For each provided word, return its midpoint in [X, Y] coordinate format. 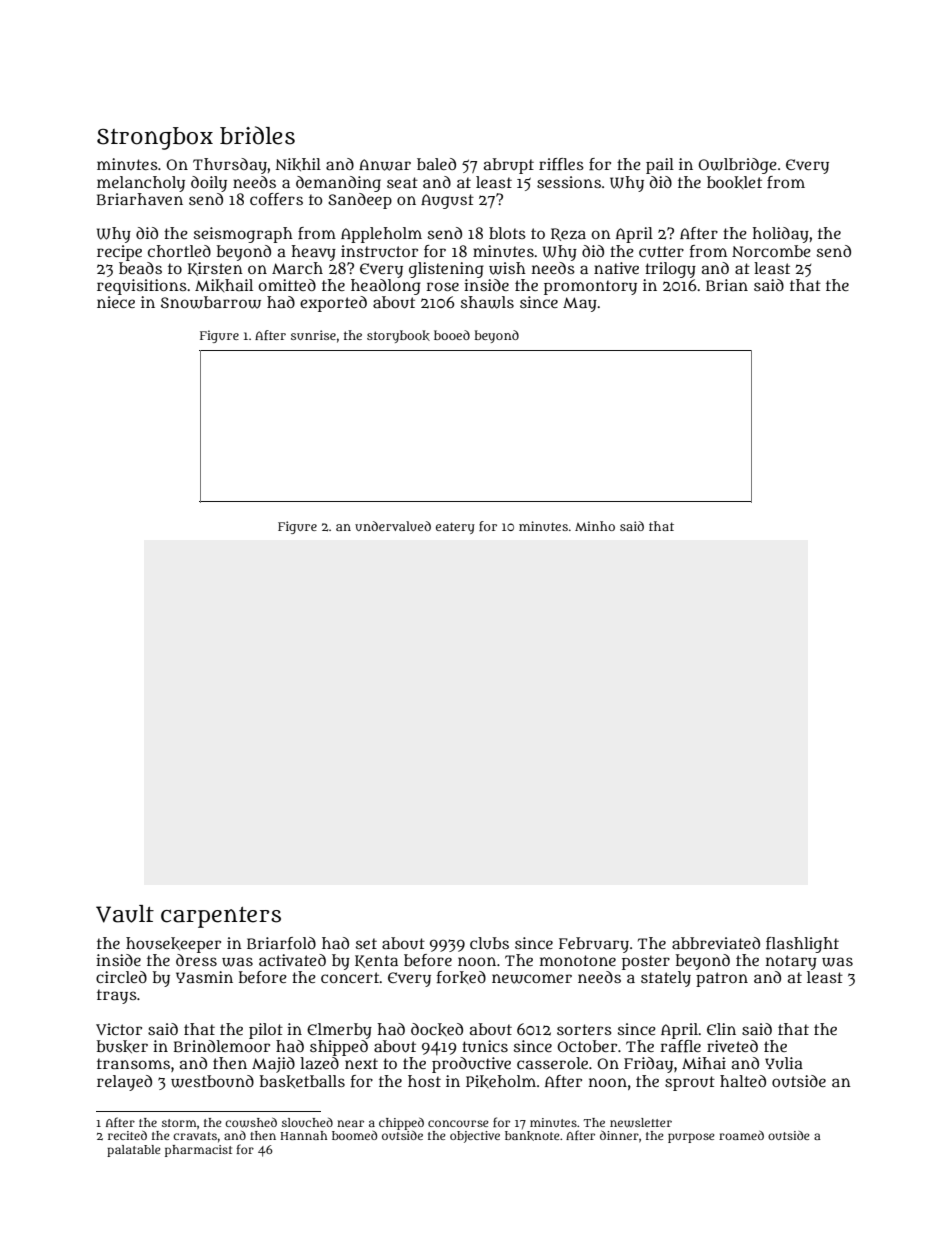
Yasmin [204, 977]
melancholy [141, 184]
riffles [561, 164]
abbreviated [716, 943]
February [594, 945]
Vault [125, 914]
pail [660, 166]
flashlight [802, 945]
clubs [489, 943]
